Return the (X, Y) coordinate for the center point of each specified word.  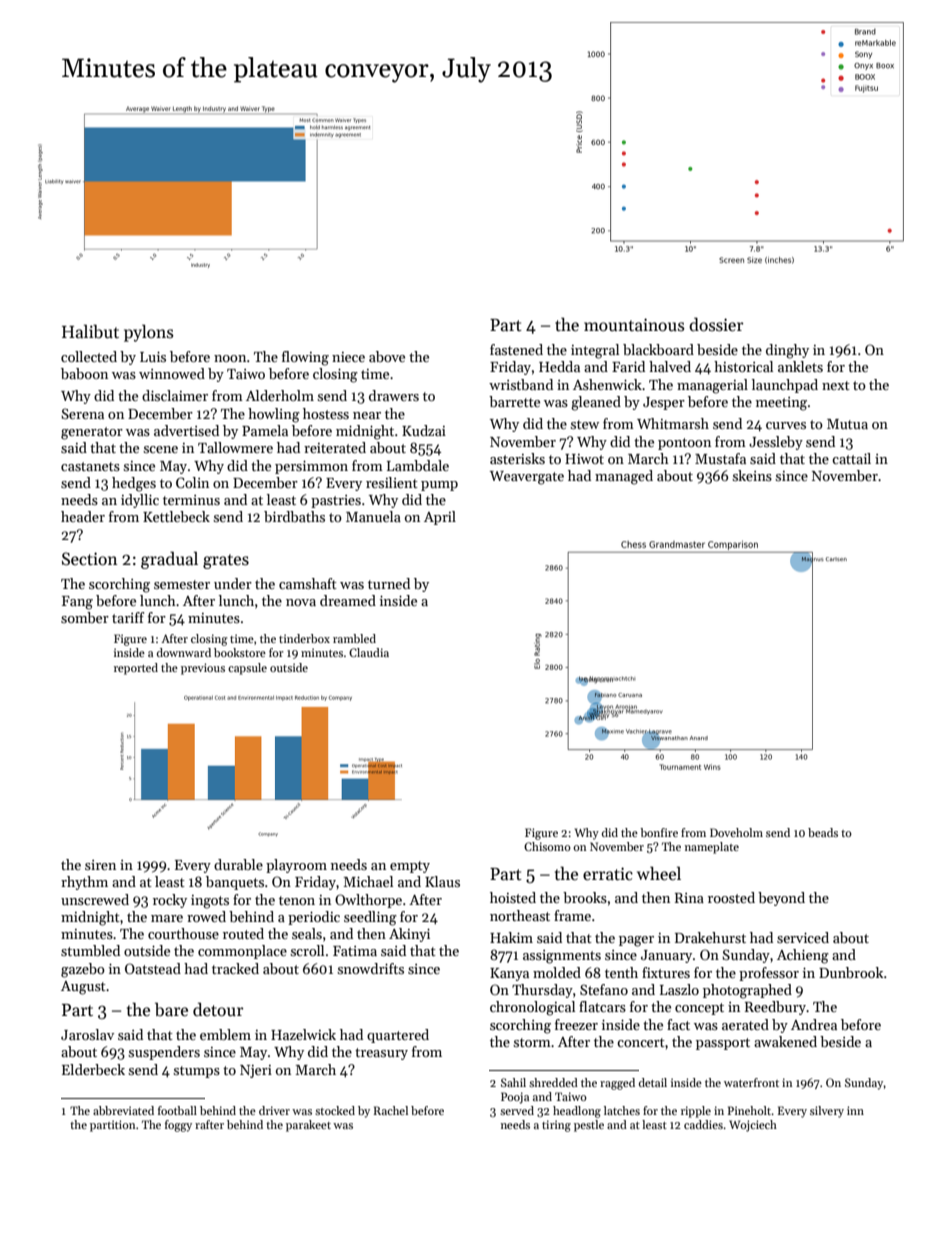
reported (136, 669)
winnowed (172, 373)
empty (410, 867)
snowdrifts (371, 968)
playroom (296, 866)
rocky (170, 901)
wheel (659, 873)
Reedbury (775, 1008)
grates (226, 561)
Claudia (369, 652)
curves (786, 425)
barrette (514, 401)
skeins (752, 475)
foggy (178, 1126)
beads (823, 832)
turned (389, 583)
